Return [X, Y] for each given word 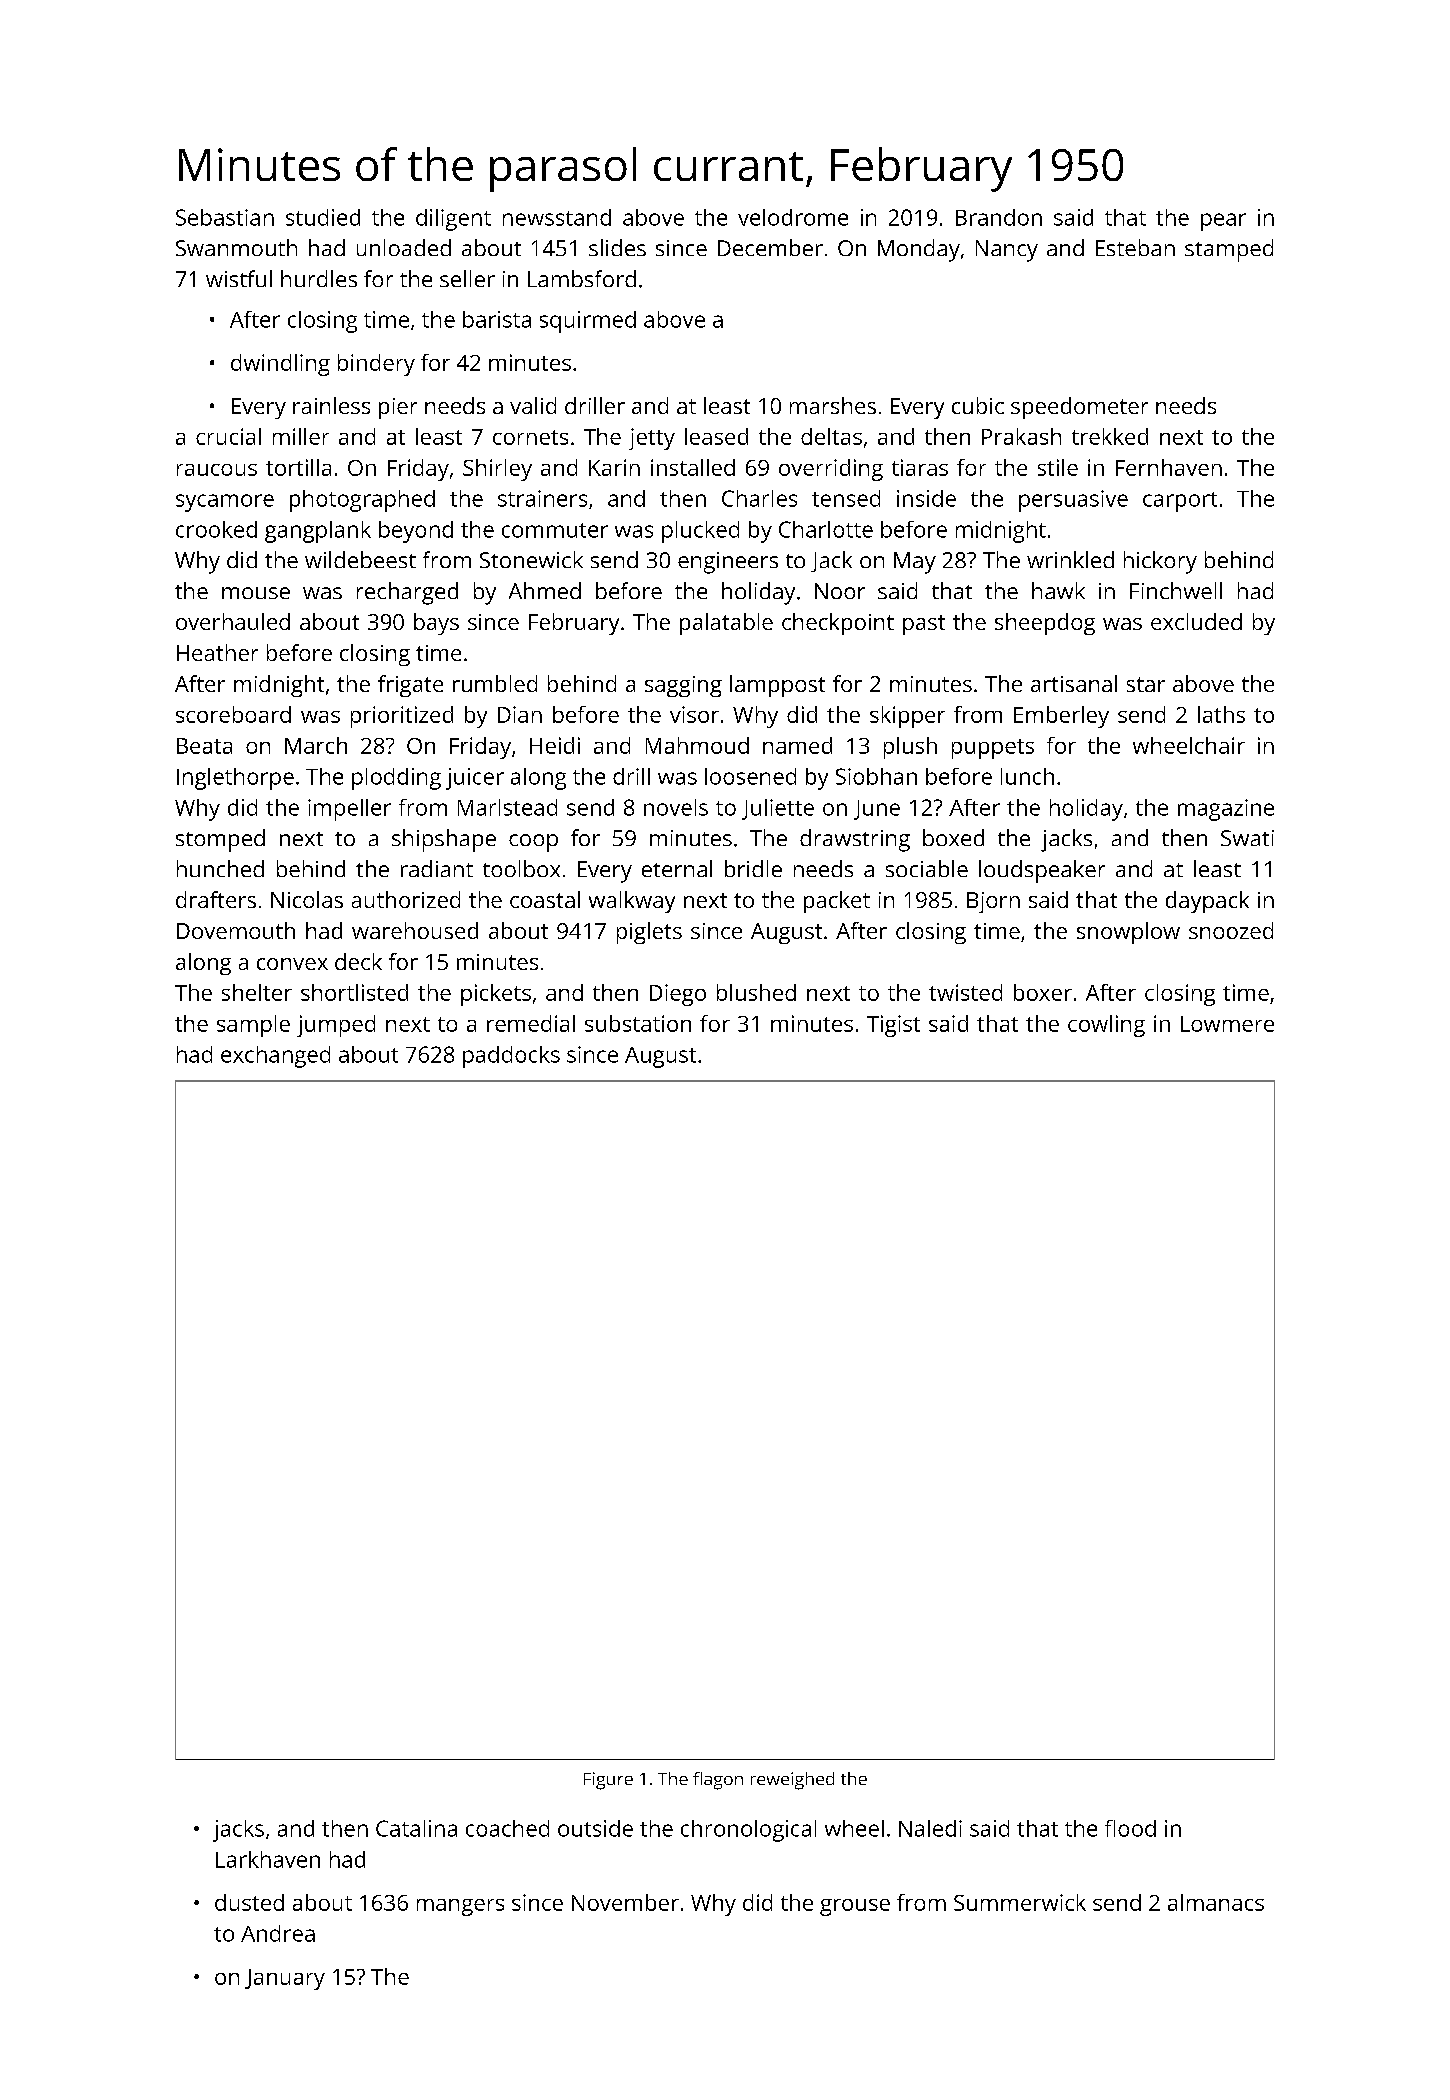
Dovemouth [236, 930]
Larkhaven [268, 1859]
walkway [632, 902]
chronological [748, 1831]
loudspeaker [1042, 871]
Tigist [893, 1026]
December [770, 247]
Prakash [1021, 436]
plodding [396, 779]
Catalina [416, 1828]
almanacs [1216, 1902]
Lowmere [1227, 1024]
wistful [239, 278]
